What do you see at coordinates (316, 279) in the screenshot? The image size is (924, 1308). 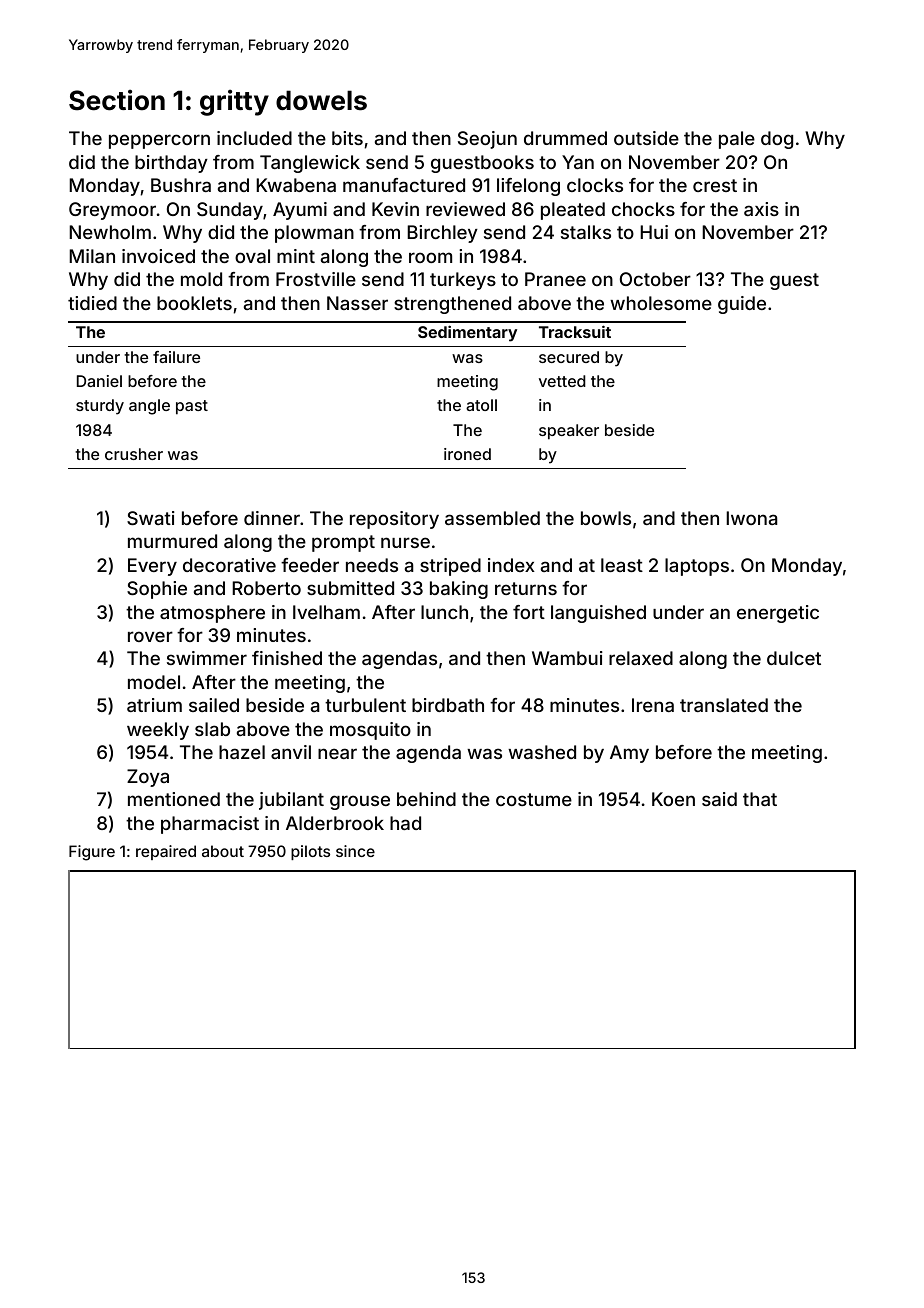 I see `Frostville` at bounding box center [316, 279].
